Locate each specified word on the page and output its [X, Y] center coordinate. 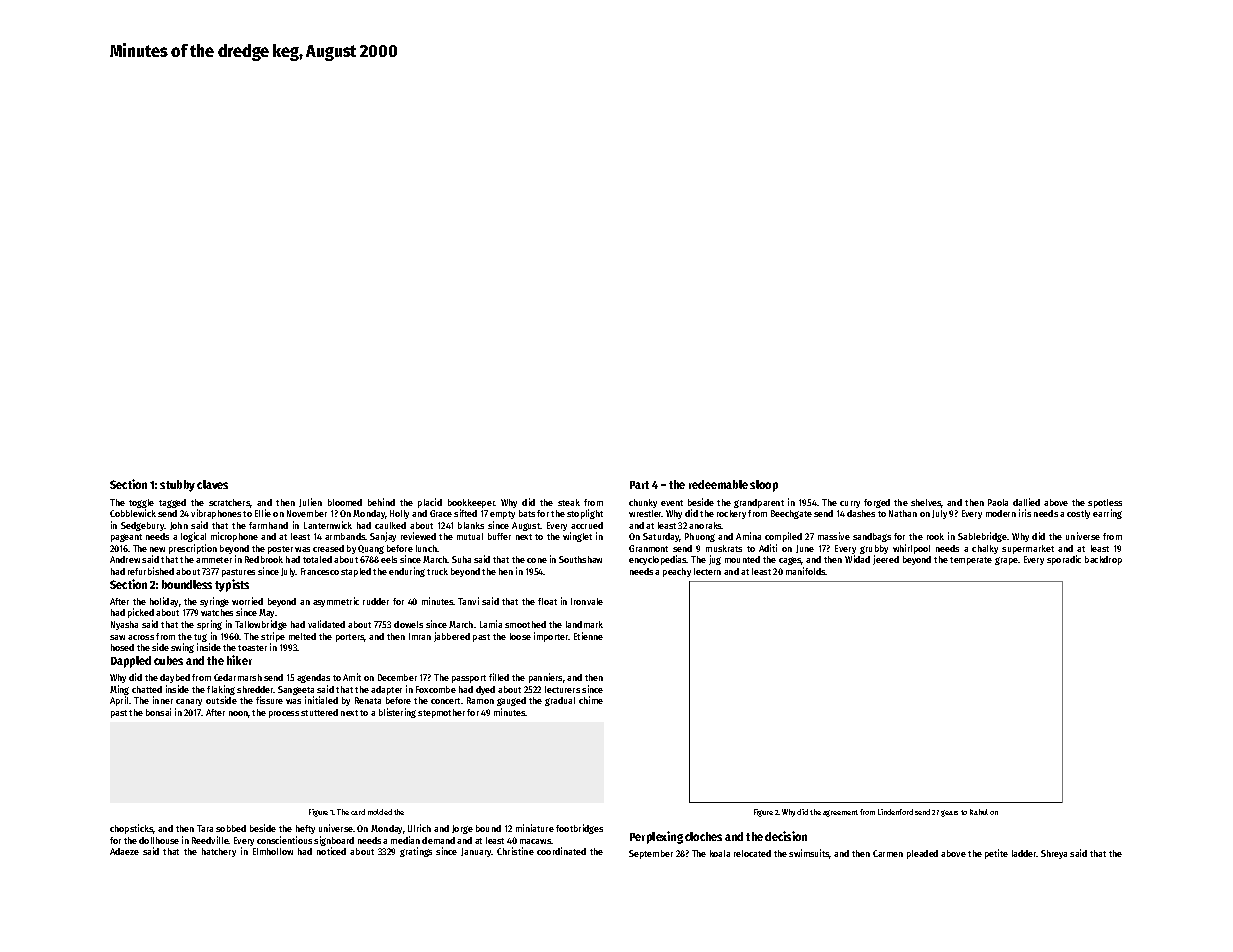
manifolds [806, 571]
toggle [141, 503]
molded [380, 812]
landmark [584, 624]
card [358, 812]
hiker [239, 660]
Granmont [648, 548]
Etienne [588, 636]
